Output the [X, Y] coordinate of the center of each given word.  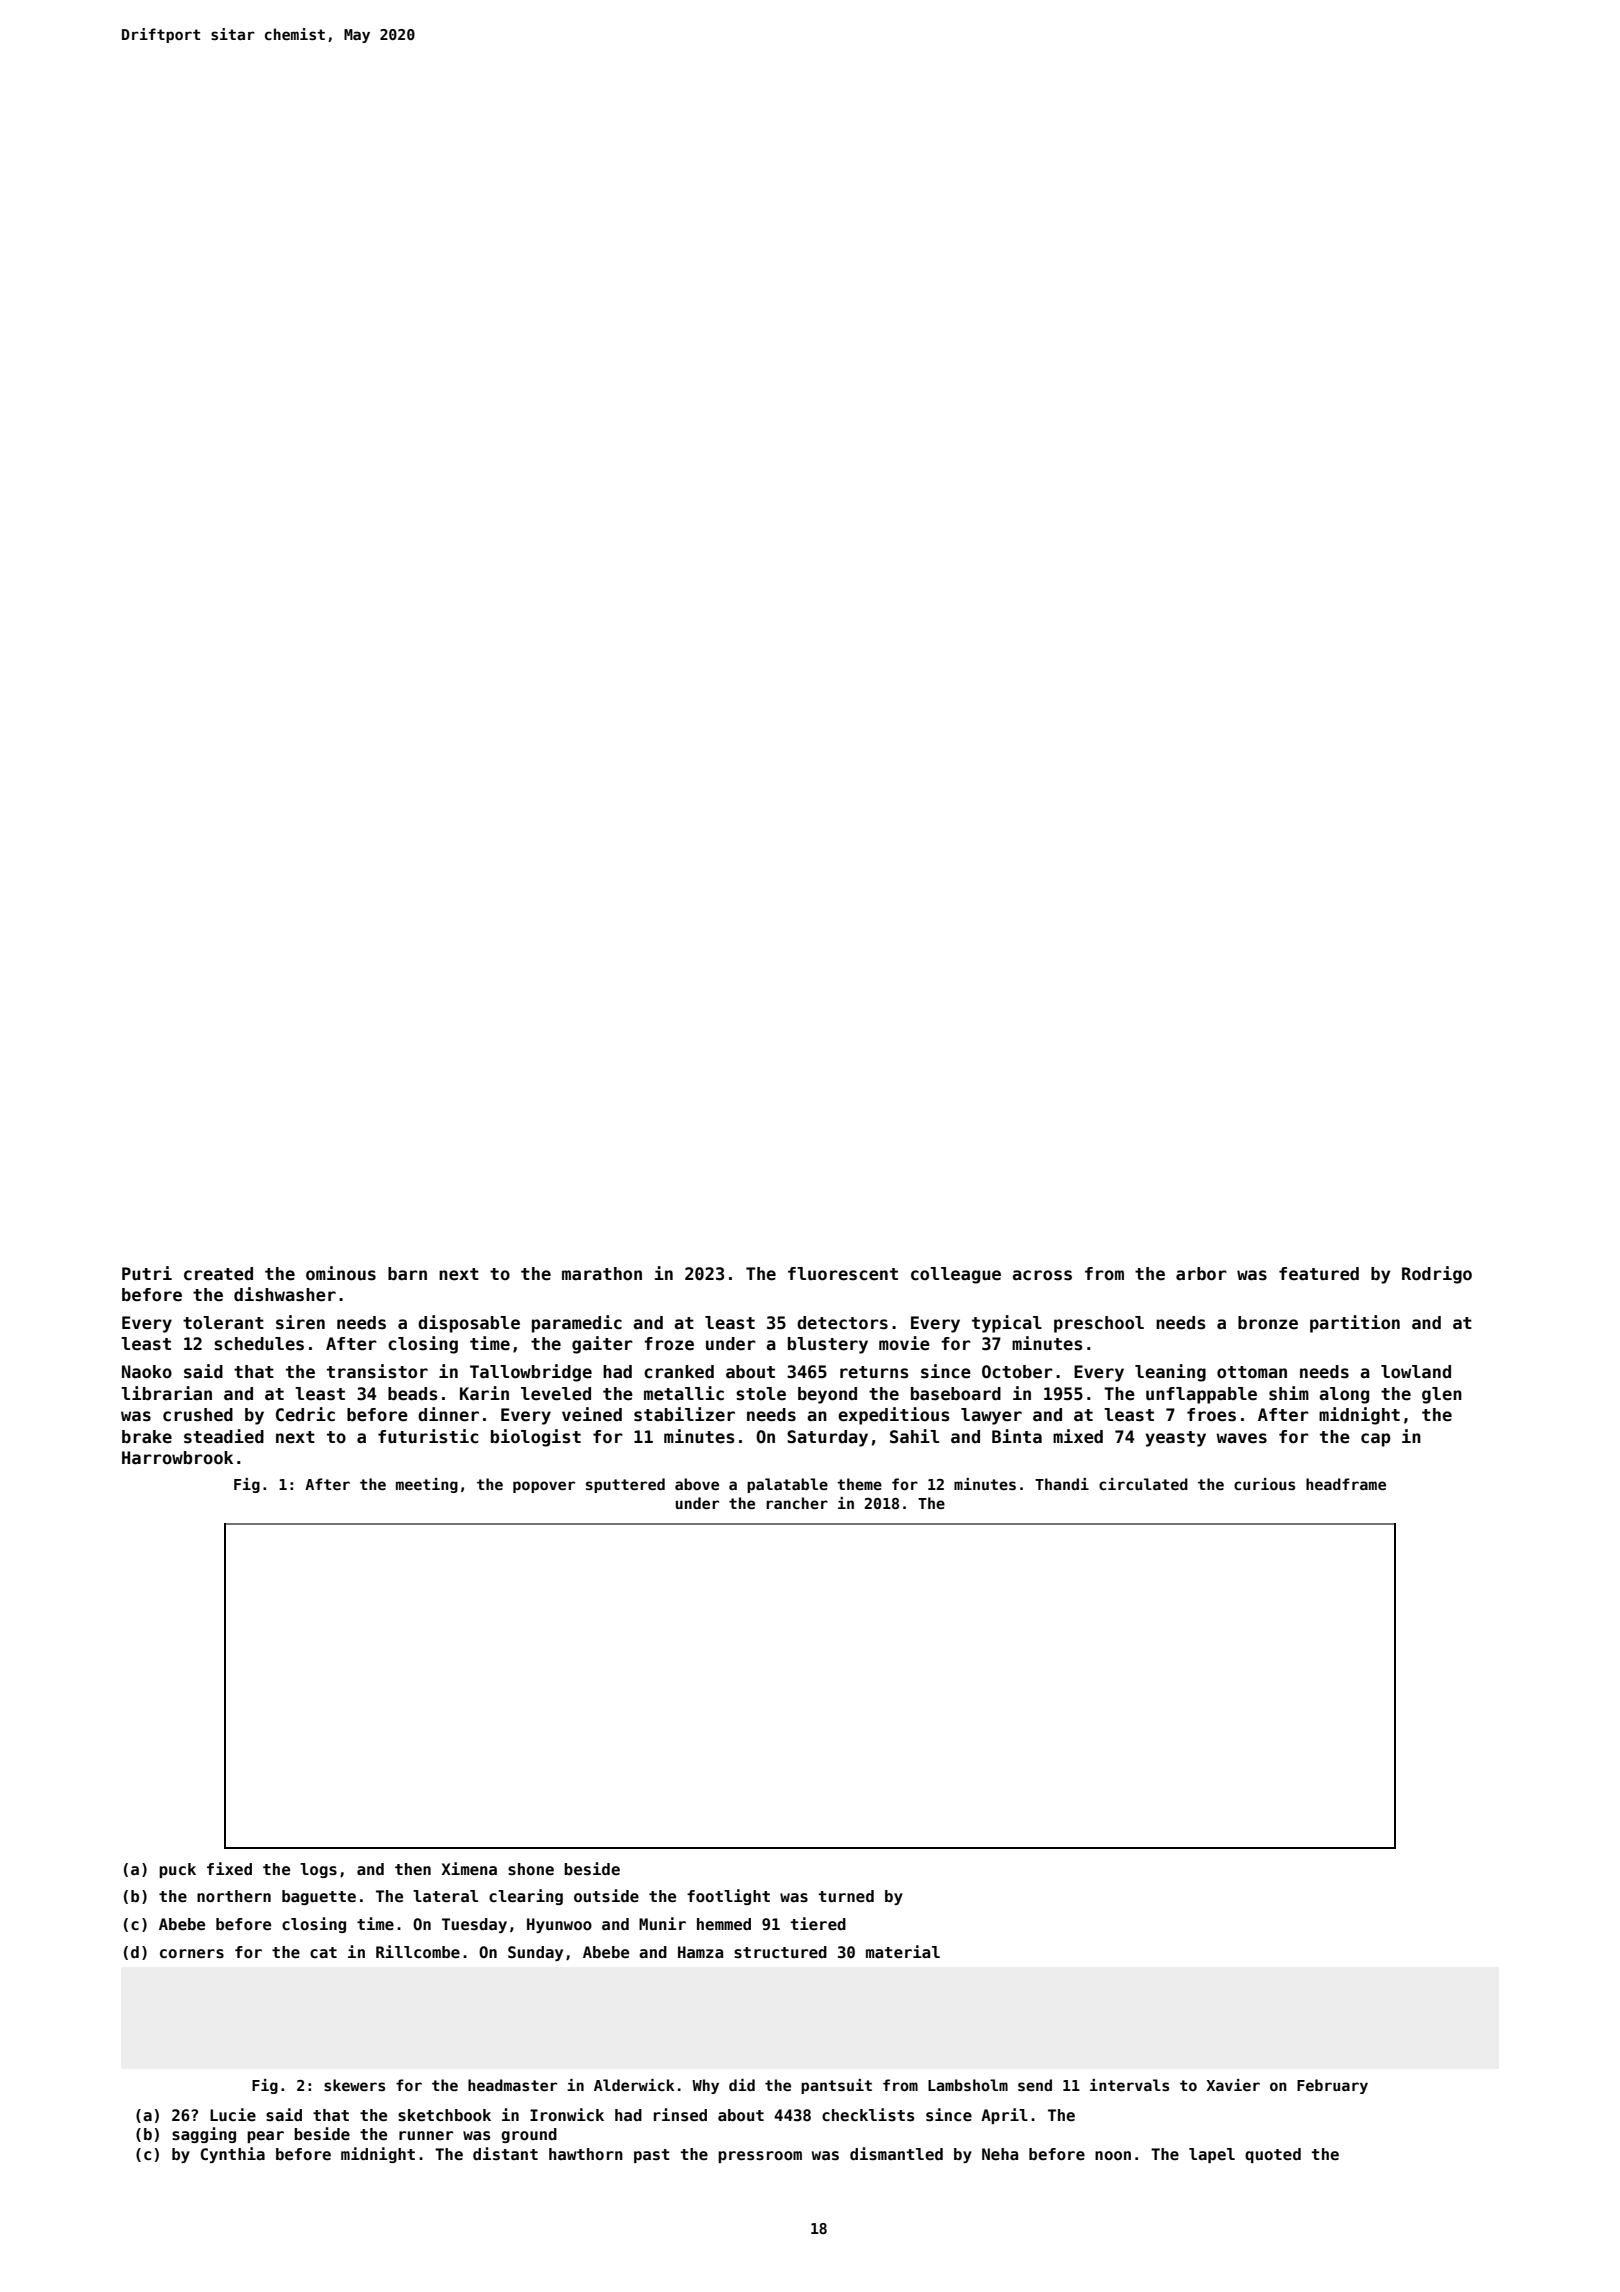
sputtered [625, 1485]
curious [1264, 1484]
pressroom [760, 2157]
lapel [1212, 2155]
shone [531, 1869]
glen [1442, 1395]
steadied [224, 1436]
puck [177, 1870]
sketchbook [444, 2115]
